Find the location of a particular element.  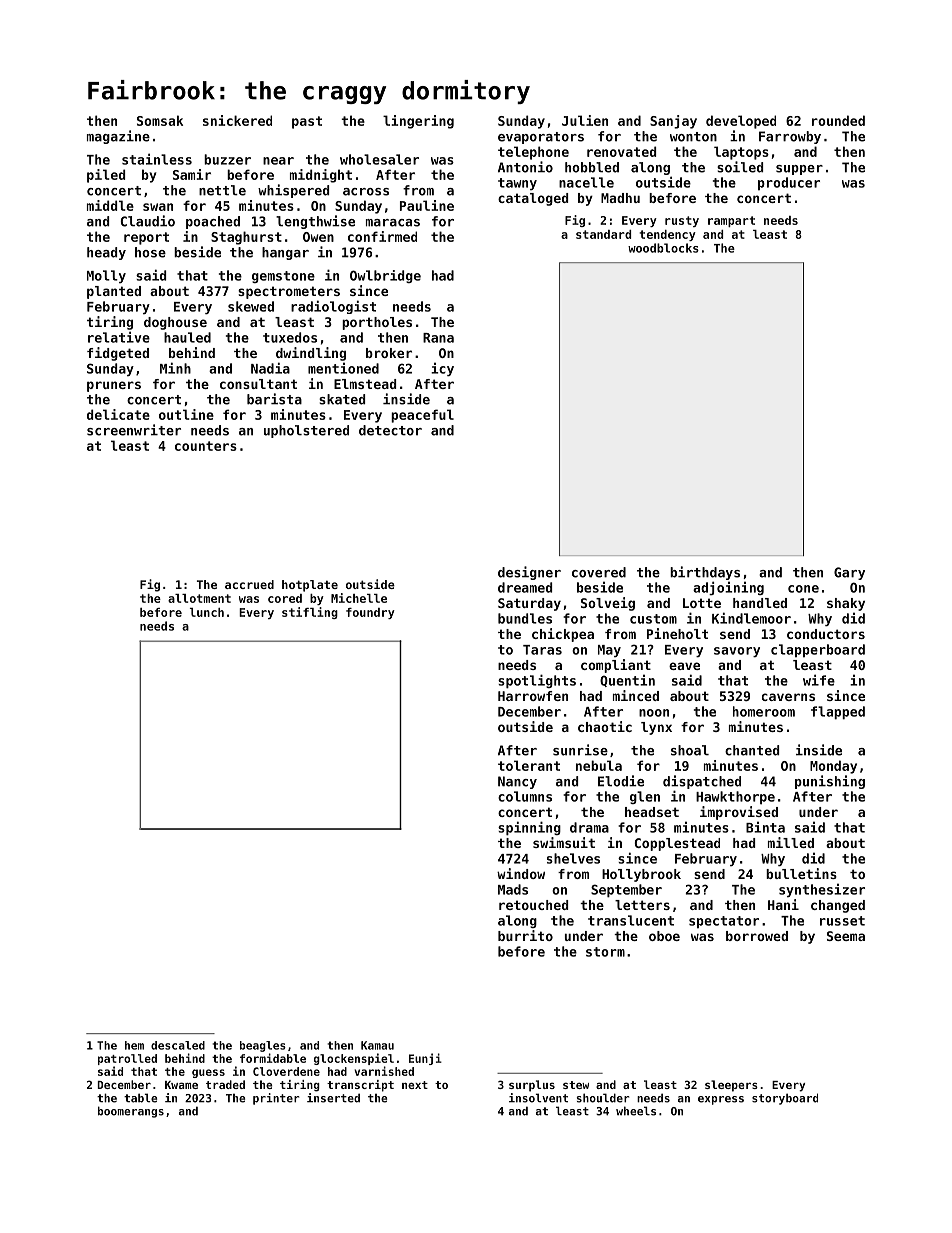

oboe is located at coordinates (664, 936).
